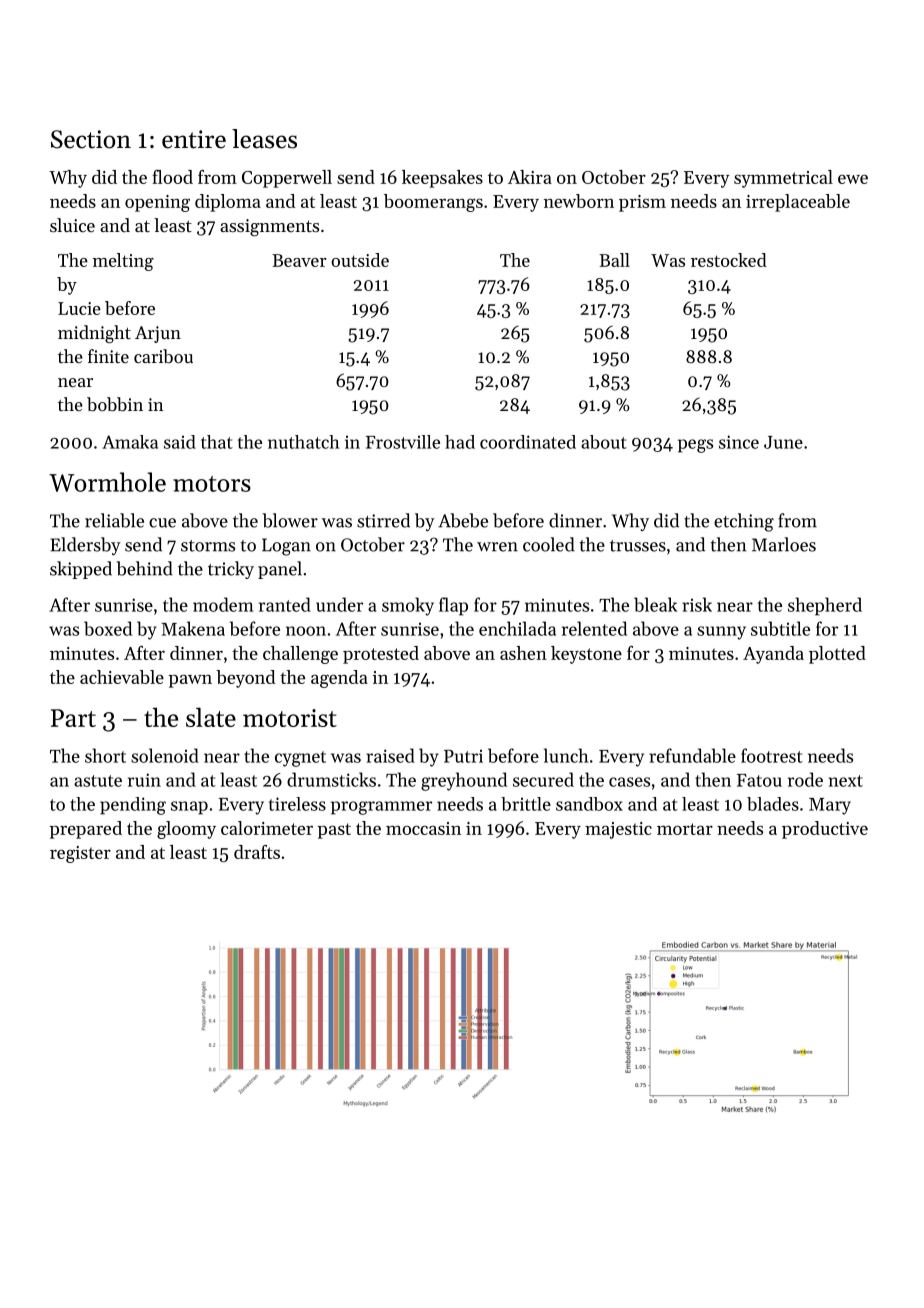 This page has height=1308, width=924. Describe the element at coordinates (172, 177) in the page. I see `flood` at that location.
